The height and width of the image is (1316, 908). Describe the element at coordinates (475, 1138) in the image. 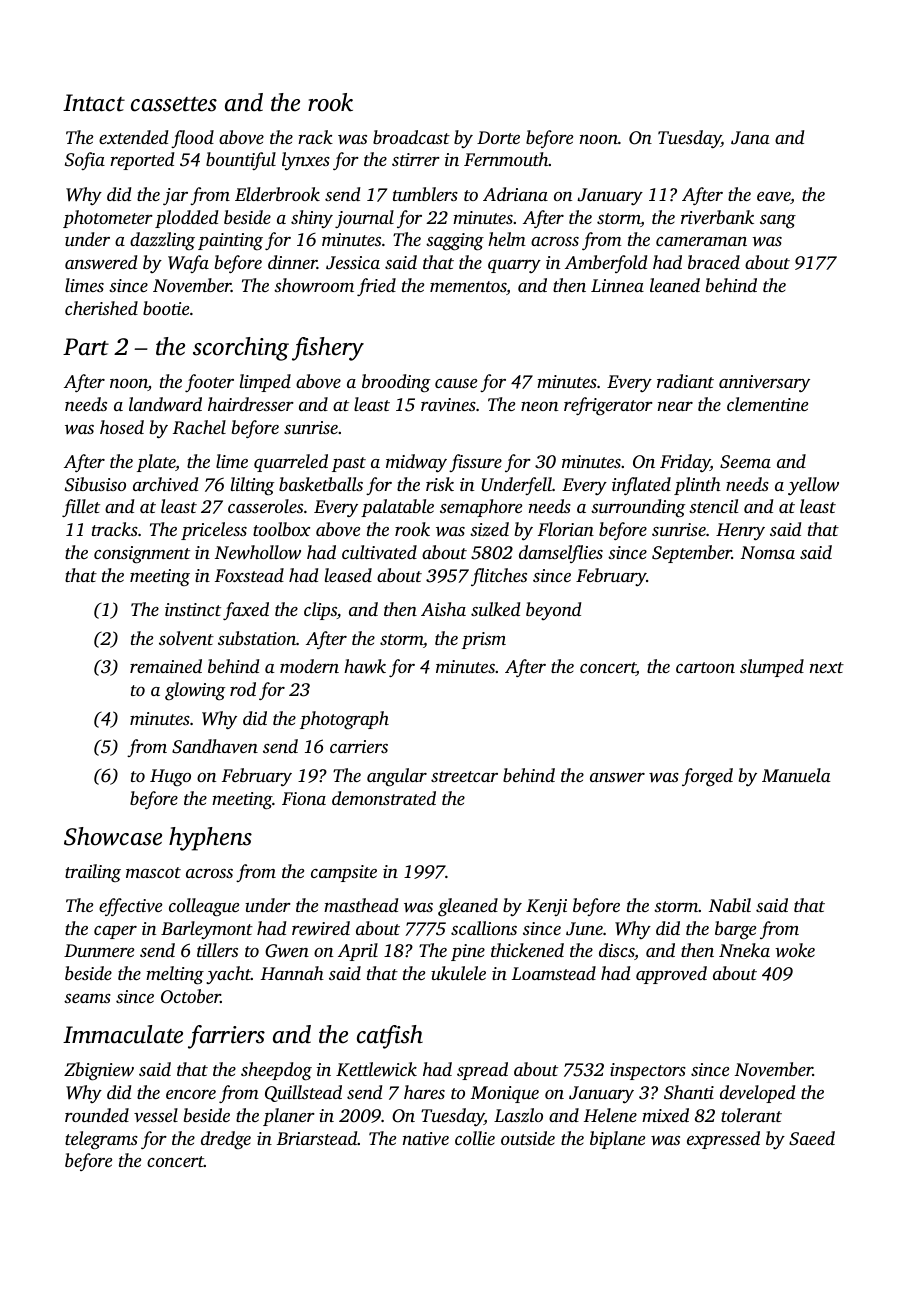

I see `collie` at that location.
